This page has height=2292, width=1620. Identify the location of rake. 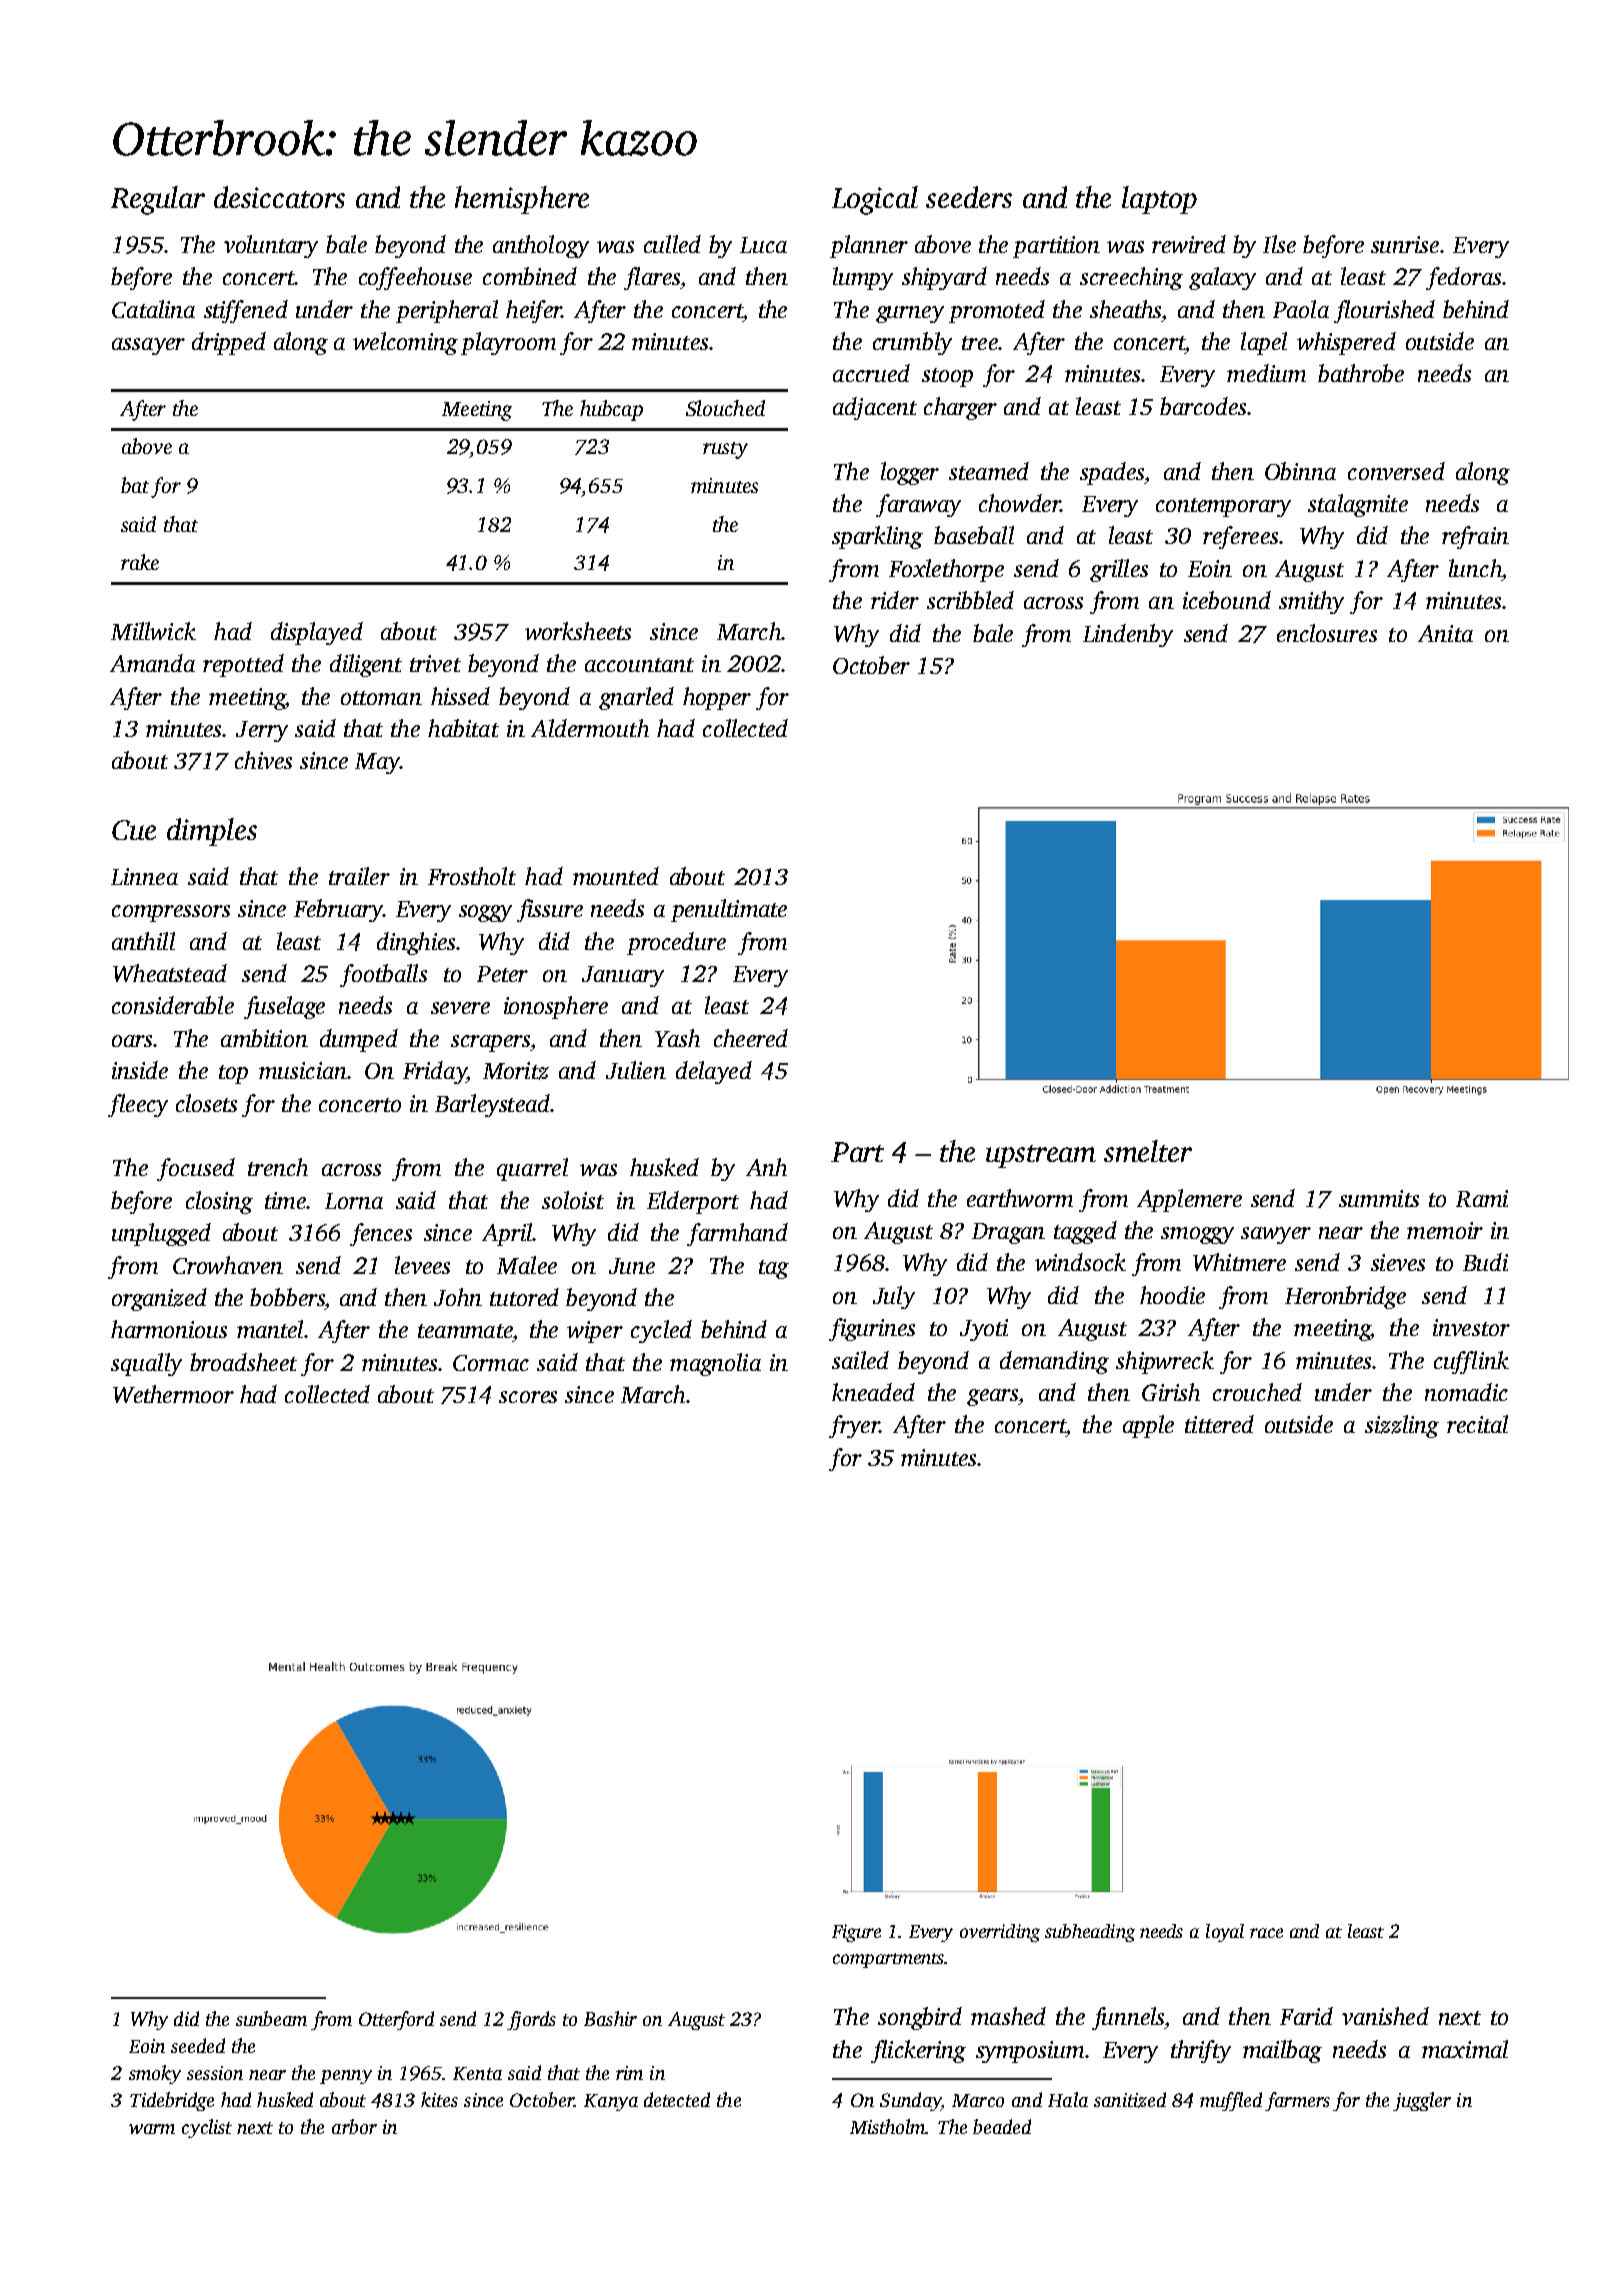
(140, 562).
